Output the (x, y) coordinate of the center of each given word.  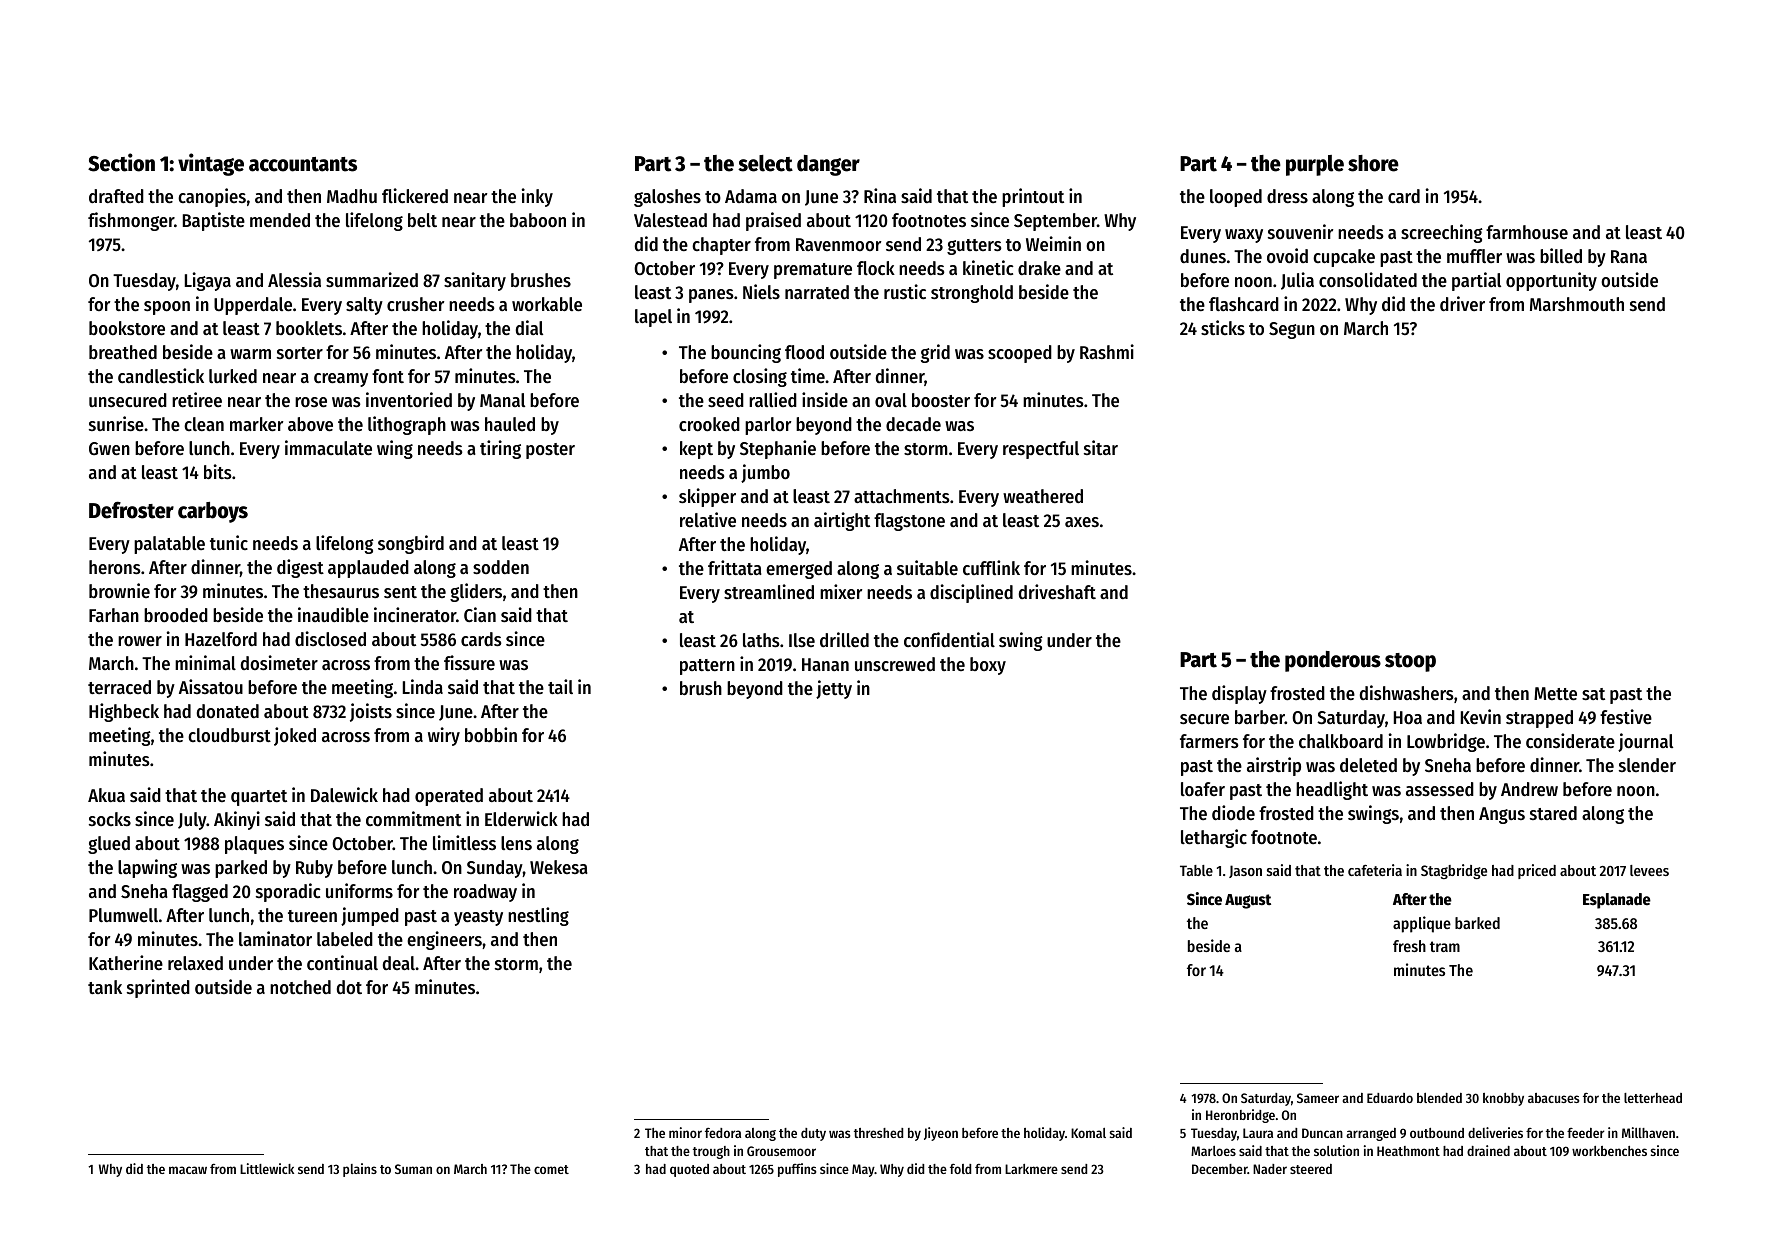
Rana (1629, 256)
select (765, 163)
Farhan (114, 615)
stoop (1410, 662)
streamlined (769, 591)
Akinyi (237, 820)
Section (121, 162)
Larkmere (1031, 1169)
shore (1373, 163)
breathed (123, 352)
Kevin (1481, 716)
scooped (1020, 354)
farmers (1209, 741)
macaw (188, 1170)
